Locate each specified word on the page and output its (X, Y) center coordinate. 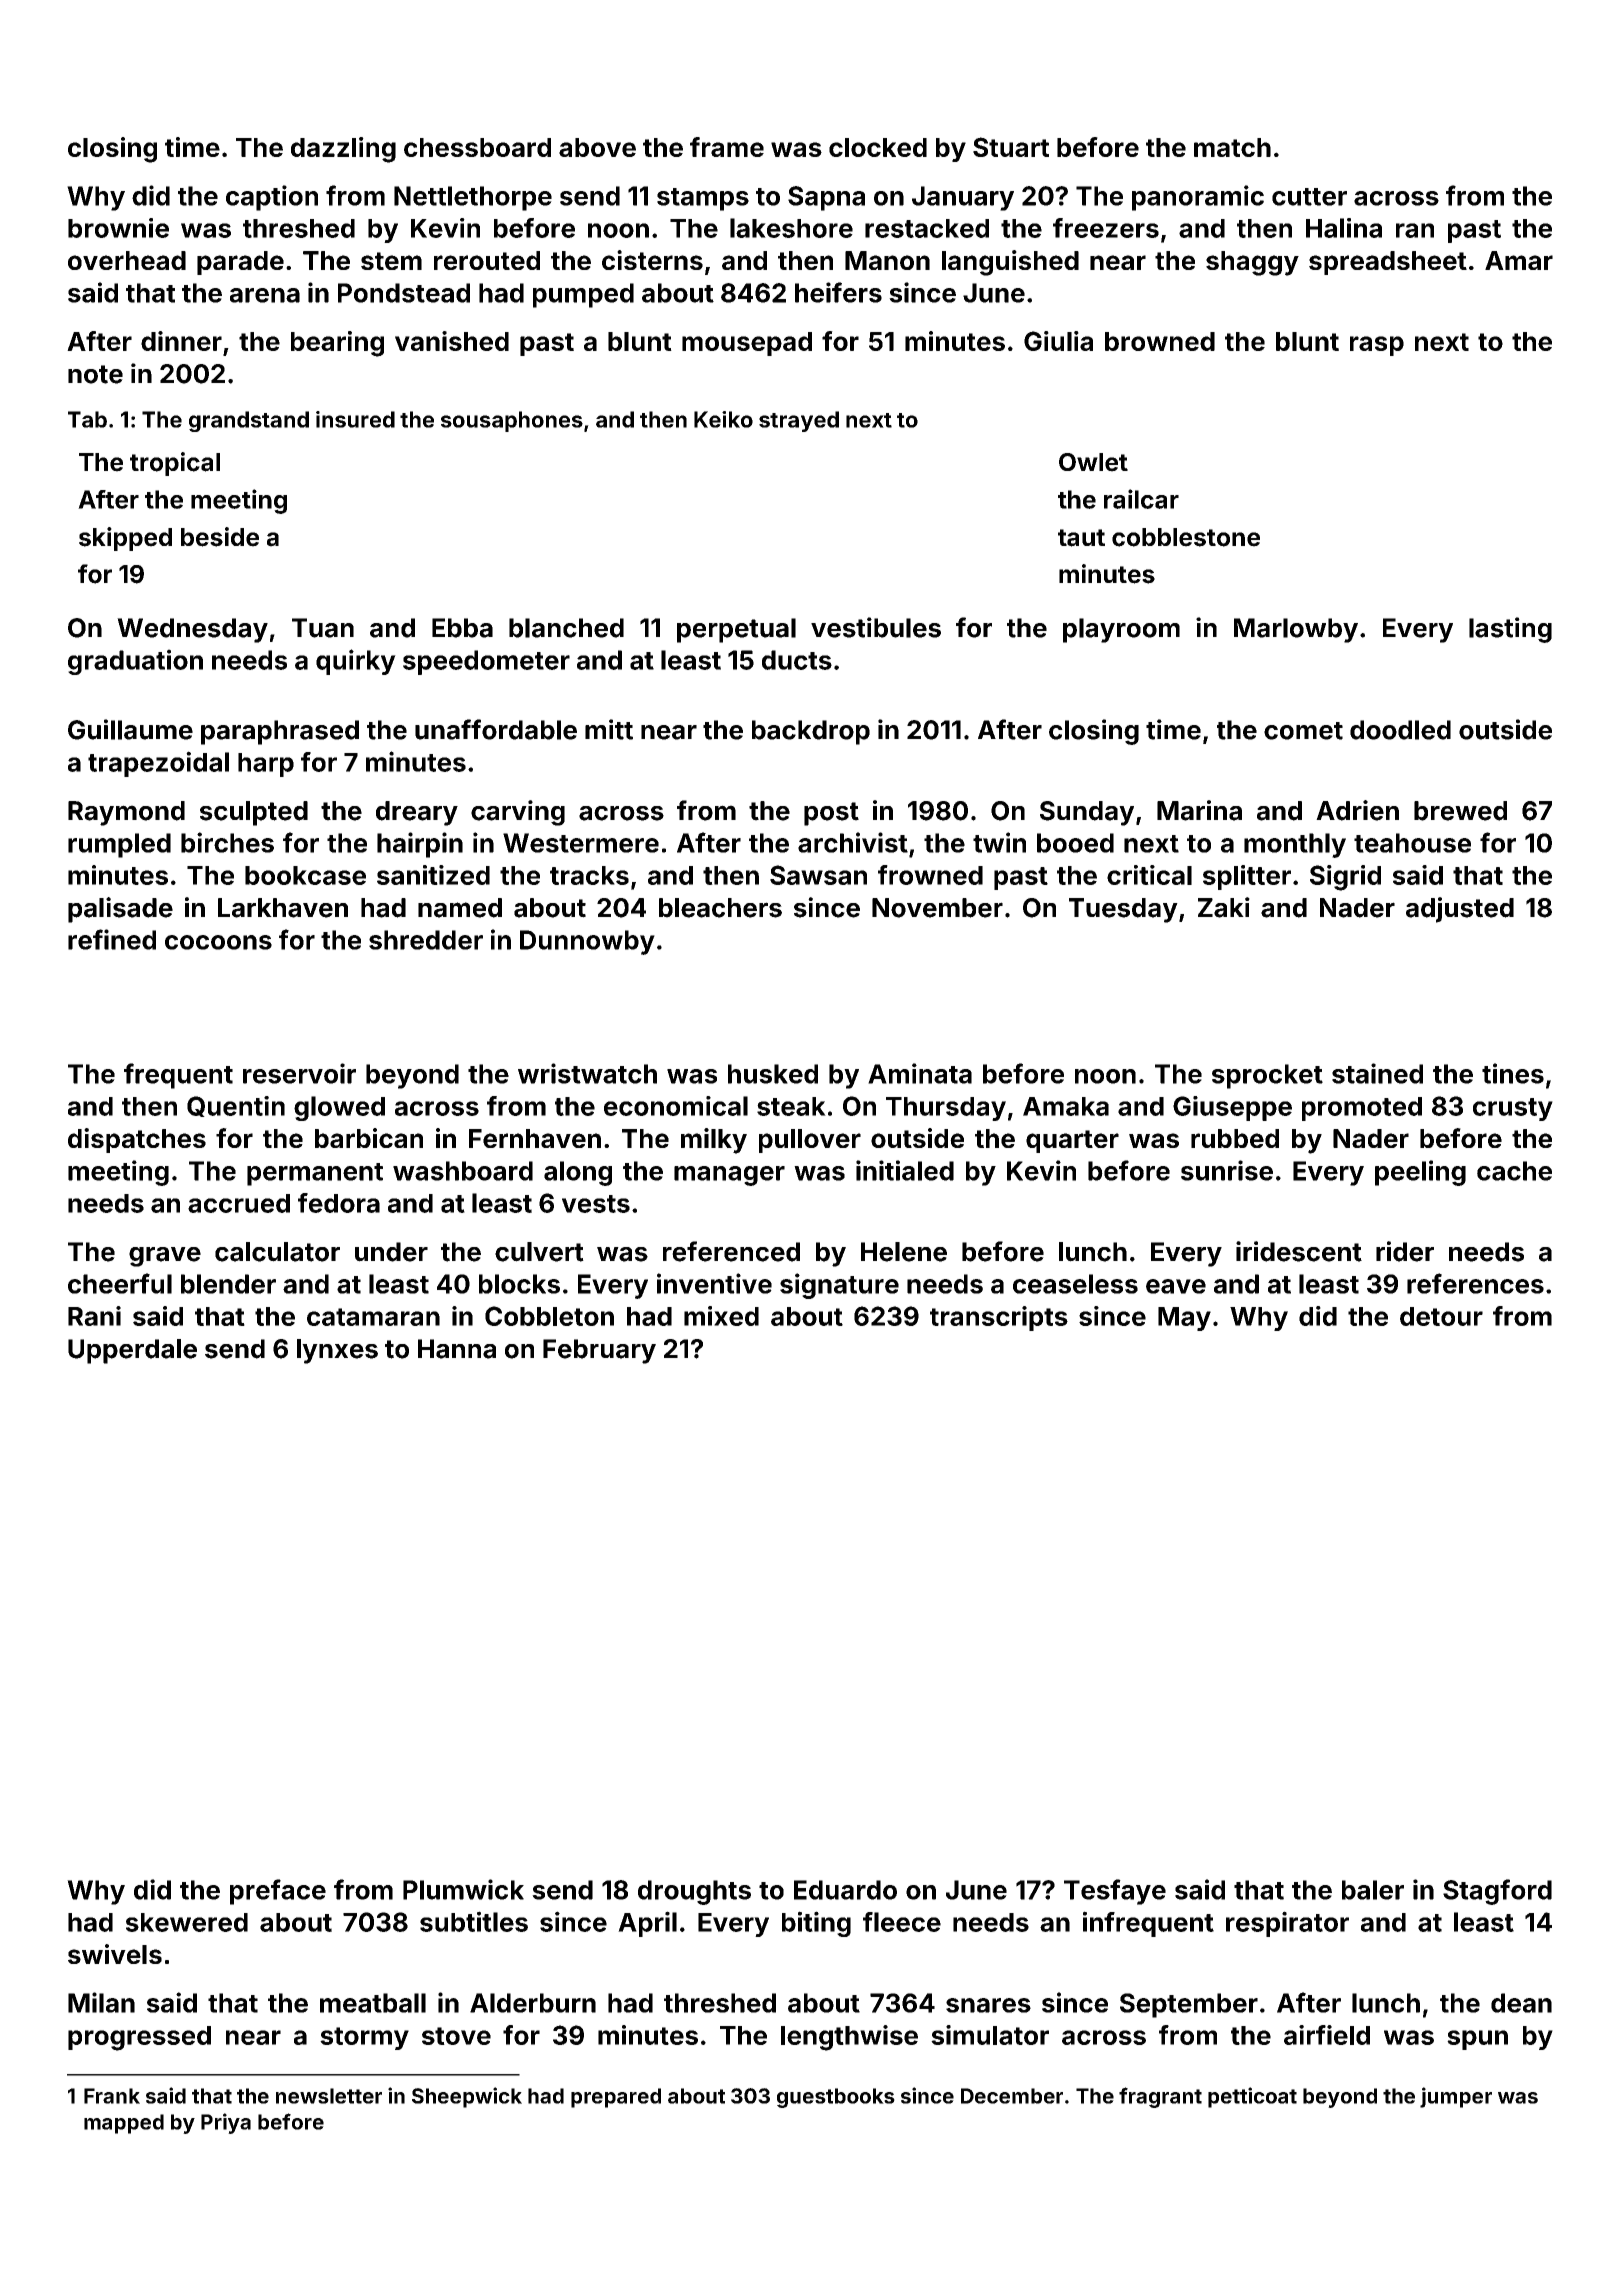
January (963, 198)
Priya (226, 2123)
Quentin (236, 1106)
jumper (1456, 2097)
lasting (1510, 630)
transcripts (999, 1318)
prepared (616, 2098)
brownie (118, 228)
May (1184, 1319)
